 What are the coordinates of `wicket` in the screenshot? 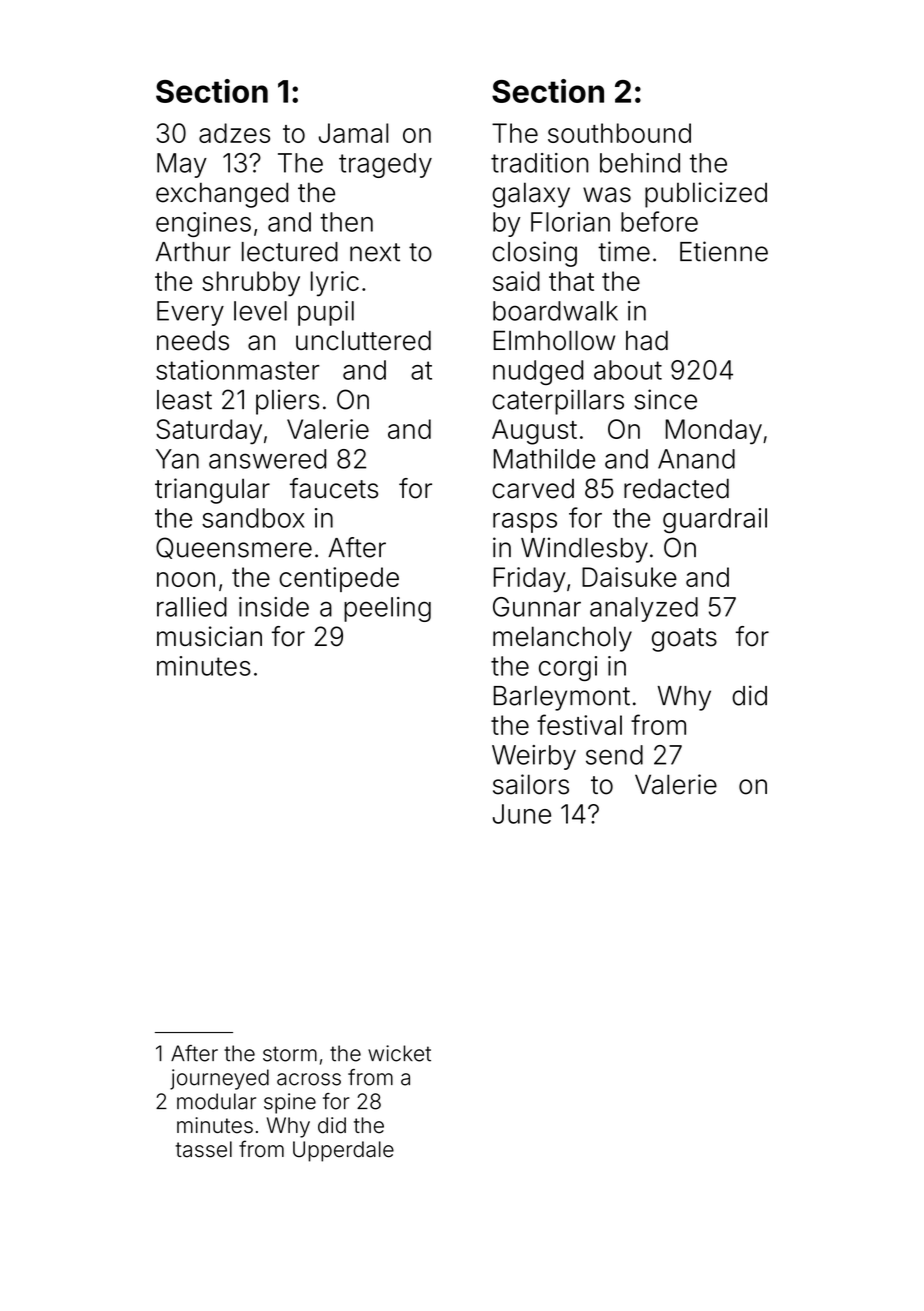 It's located at (399, 1053).
